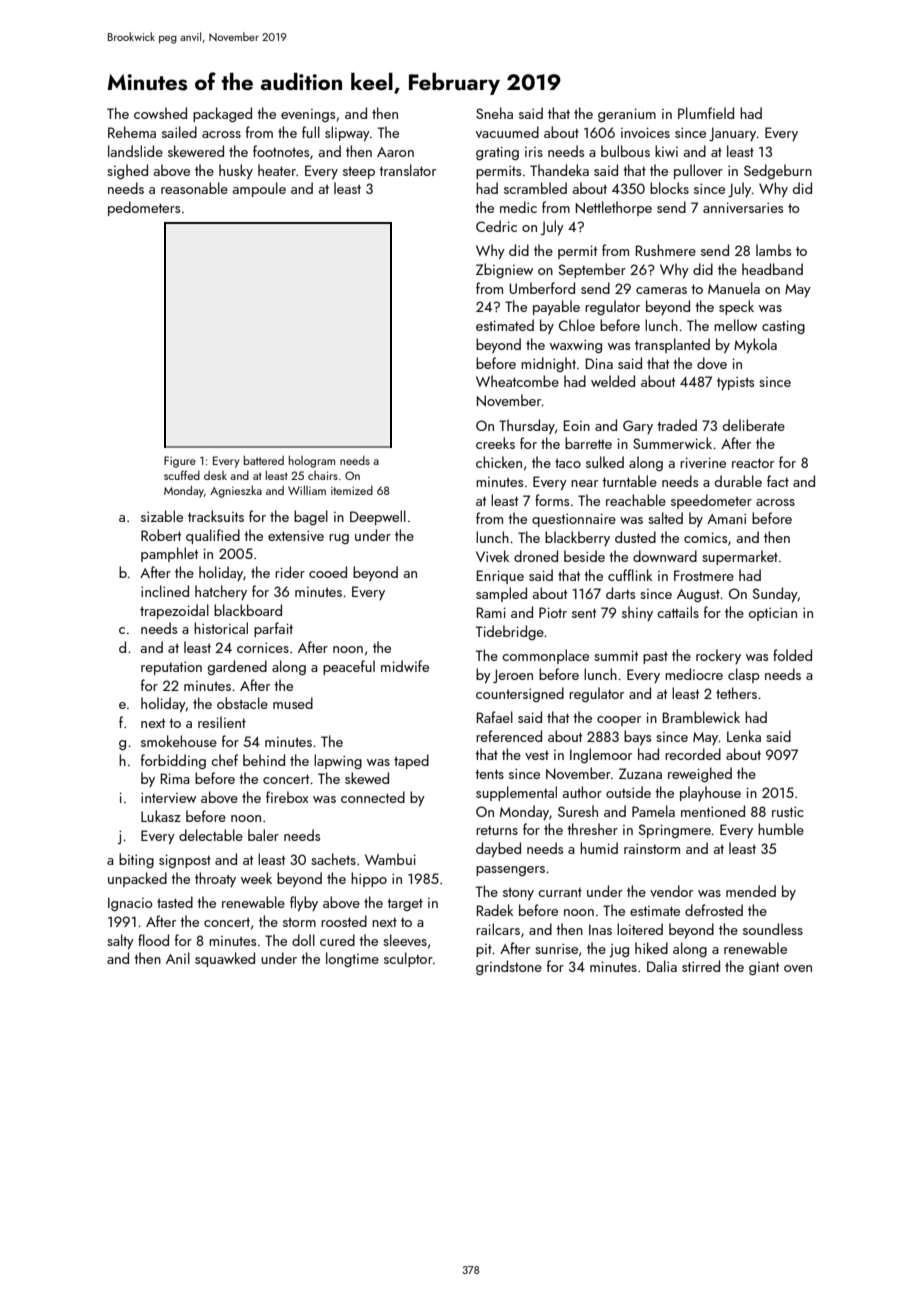  Describe the element at coordinates (504, 270) in the image. I see `Zbigniew` at that location.
